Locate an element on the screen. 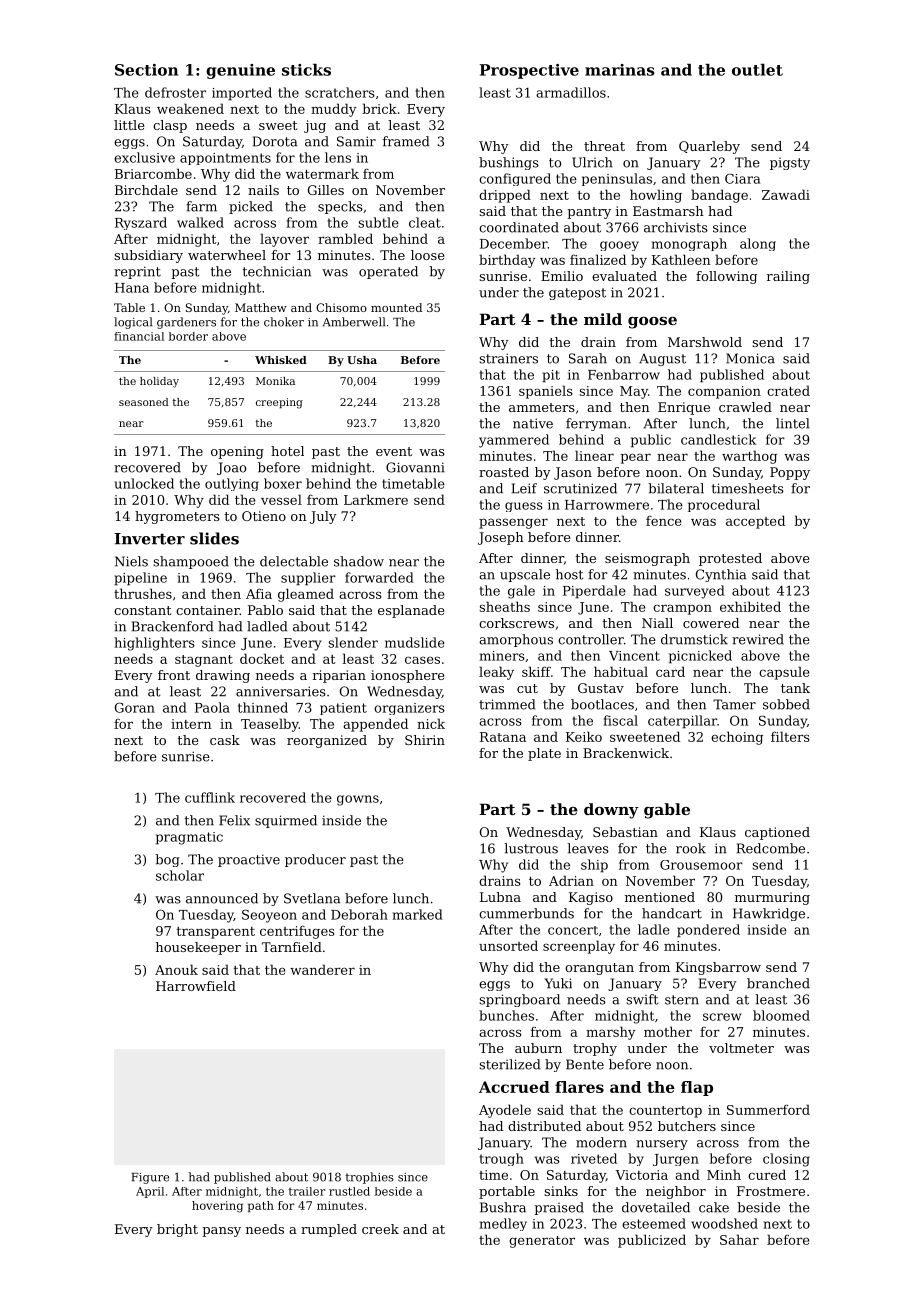 The height and width of the screenshot is (1308, 924). echoing is located at coordinates (737, 738).
